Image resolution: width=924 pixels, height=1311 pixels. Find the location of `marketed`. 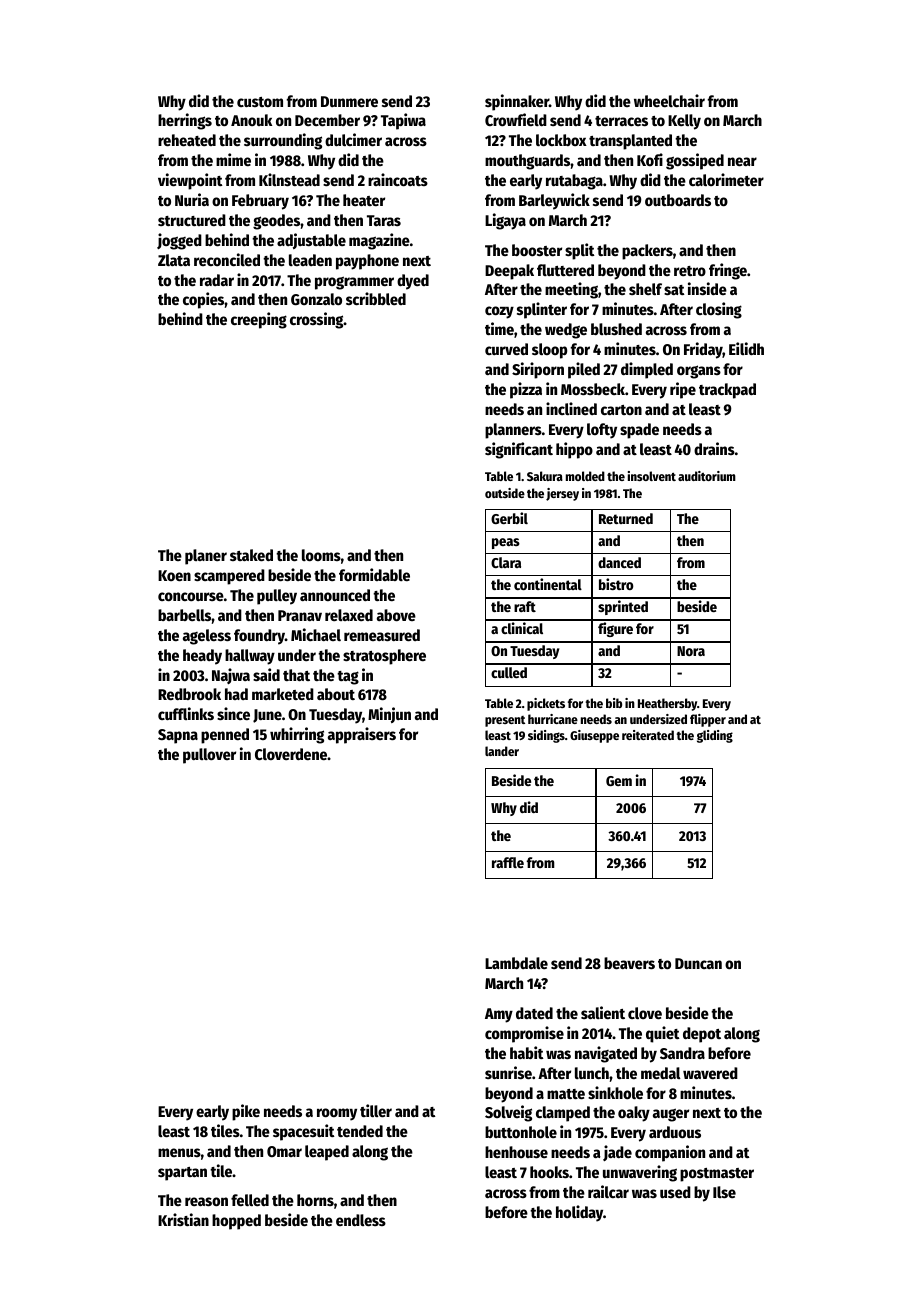

marketed is located at coordinates (283, 694).
